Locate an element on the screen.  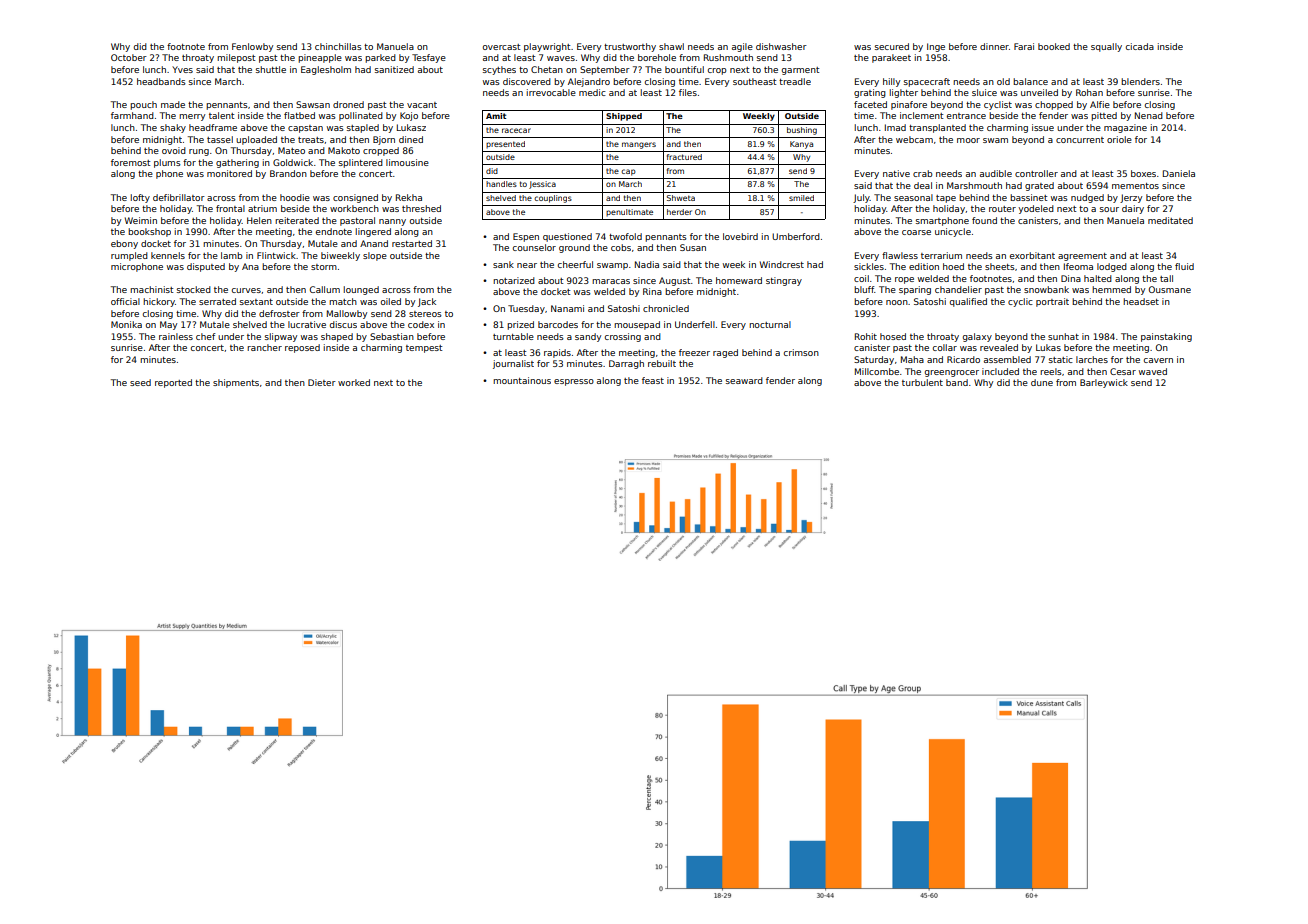
stapled is located at coordinates (363, 128).
